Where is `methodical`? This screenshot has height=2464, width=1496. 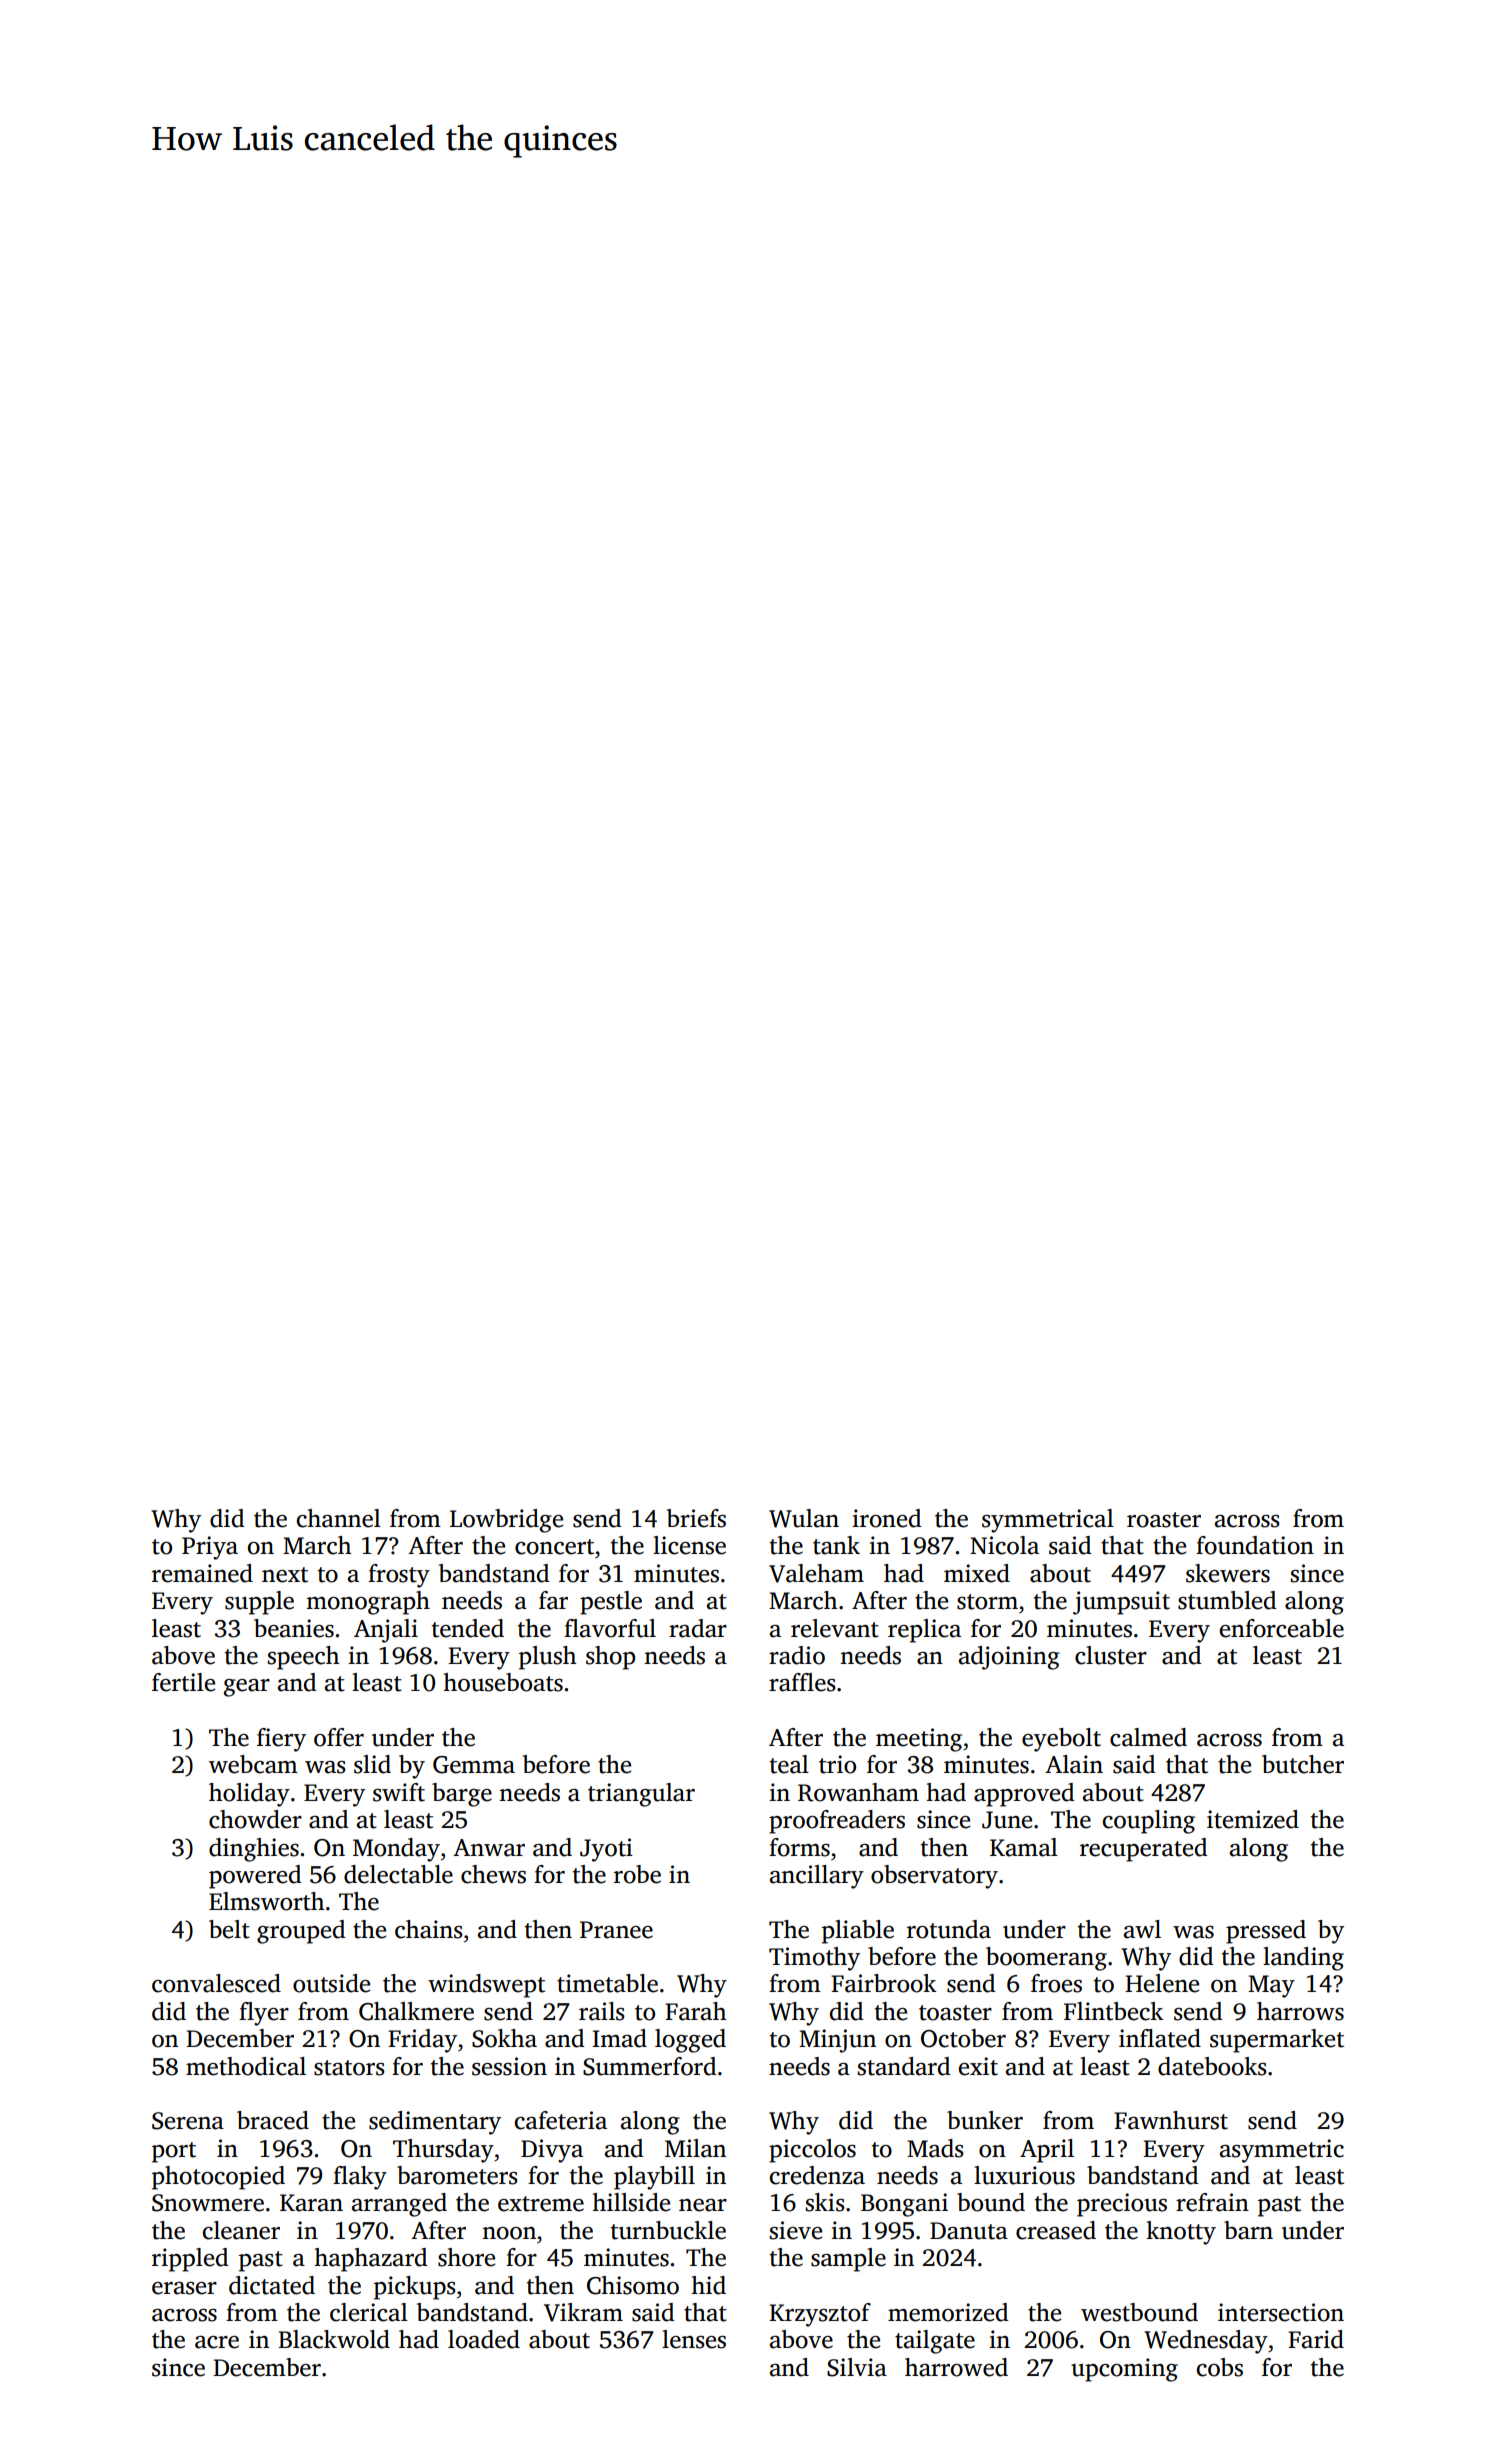
methodical is located at coordinates (246, 2066).
